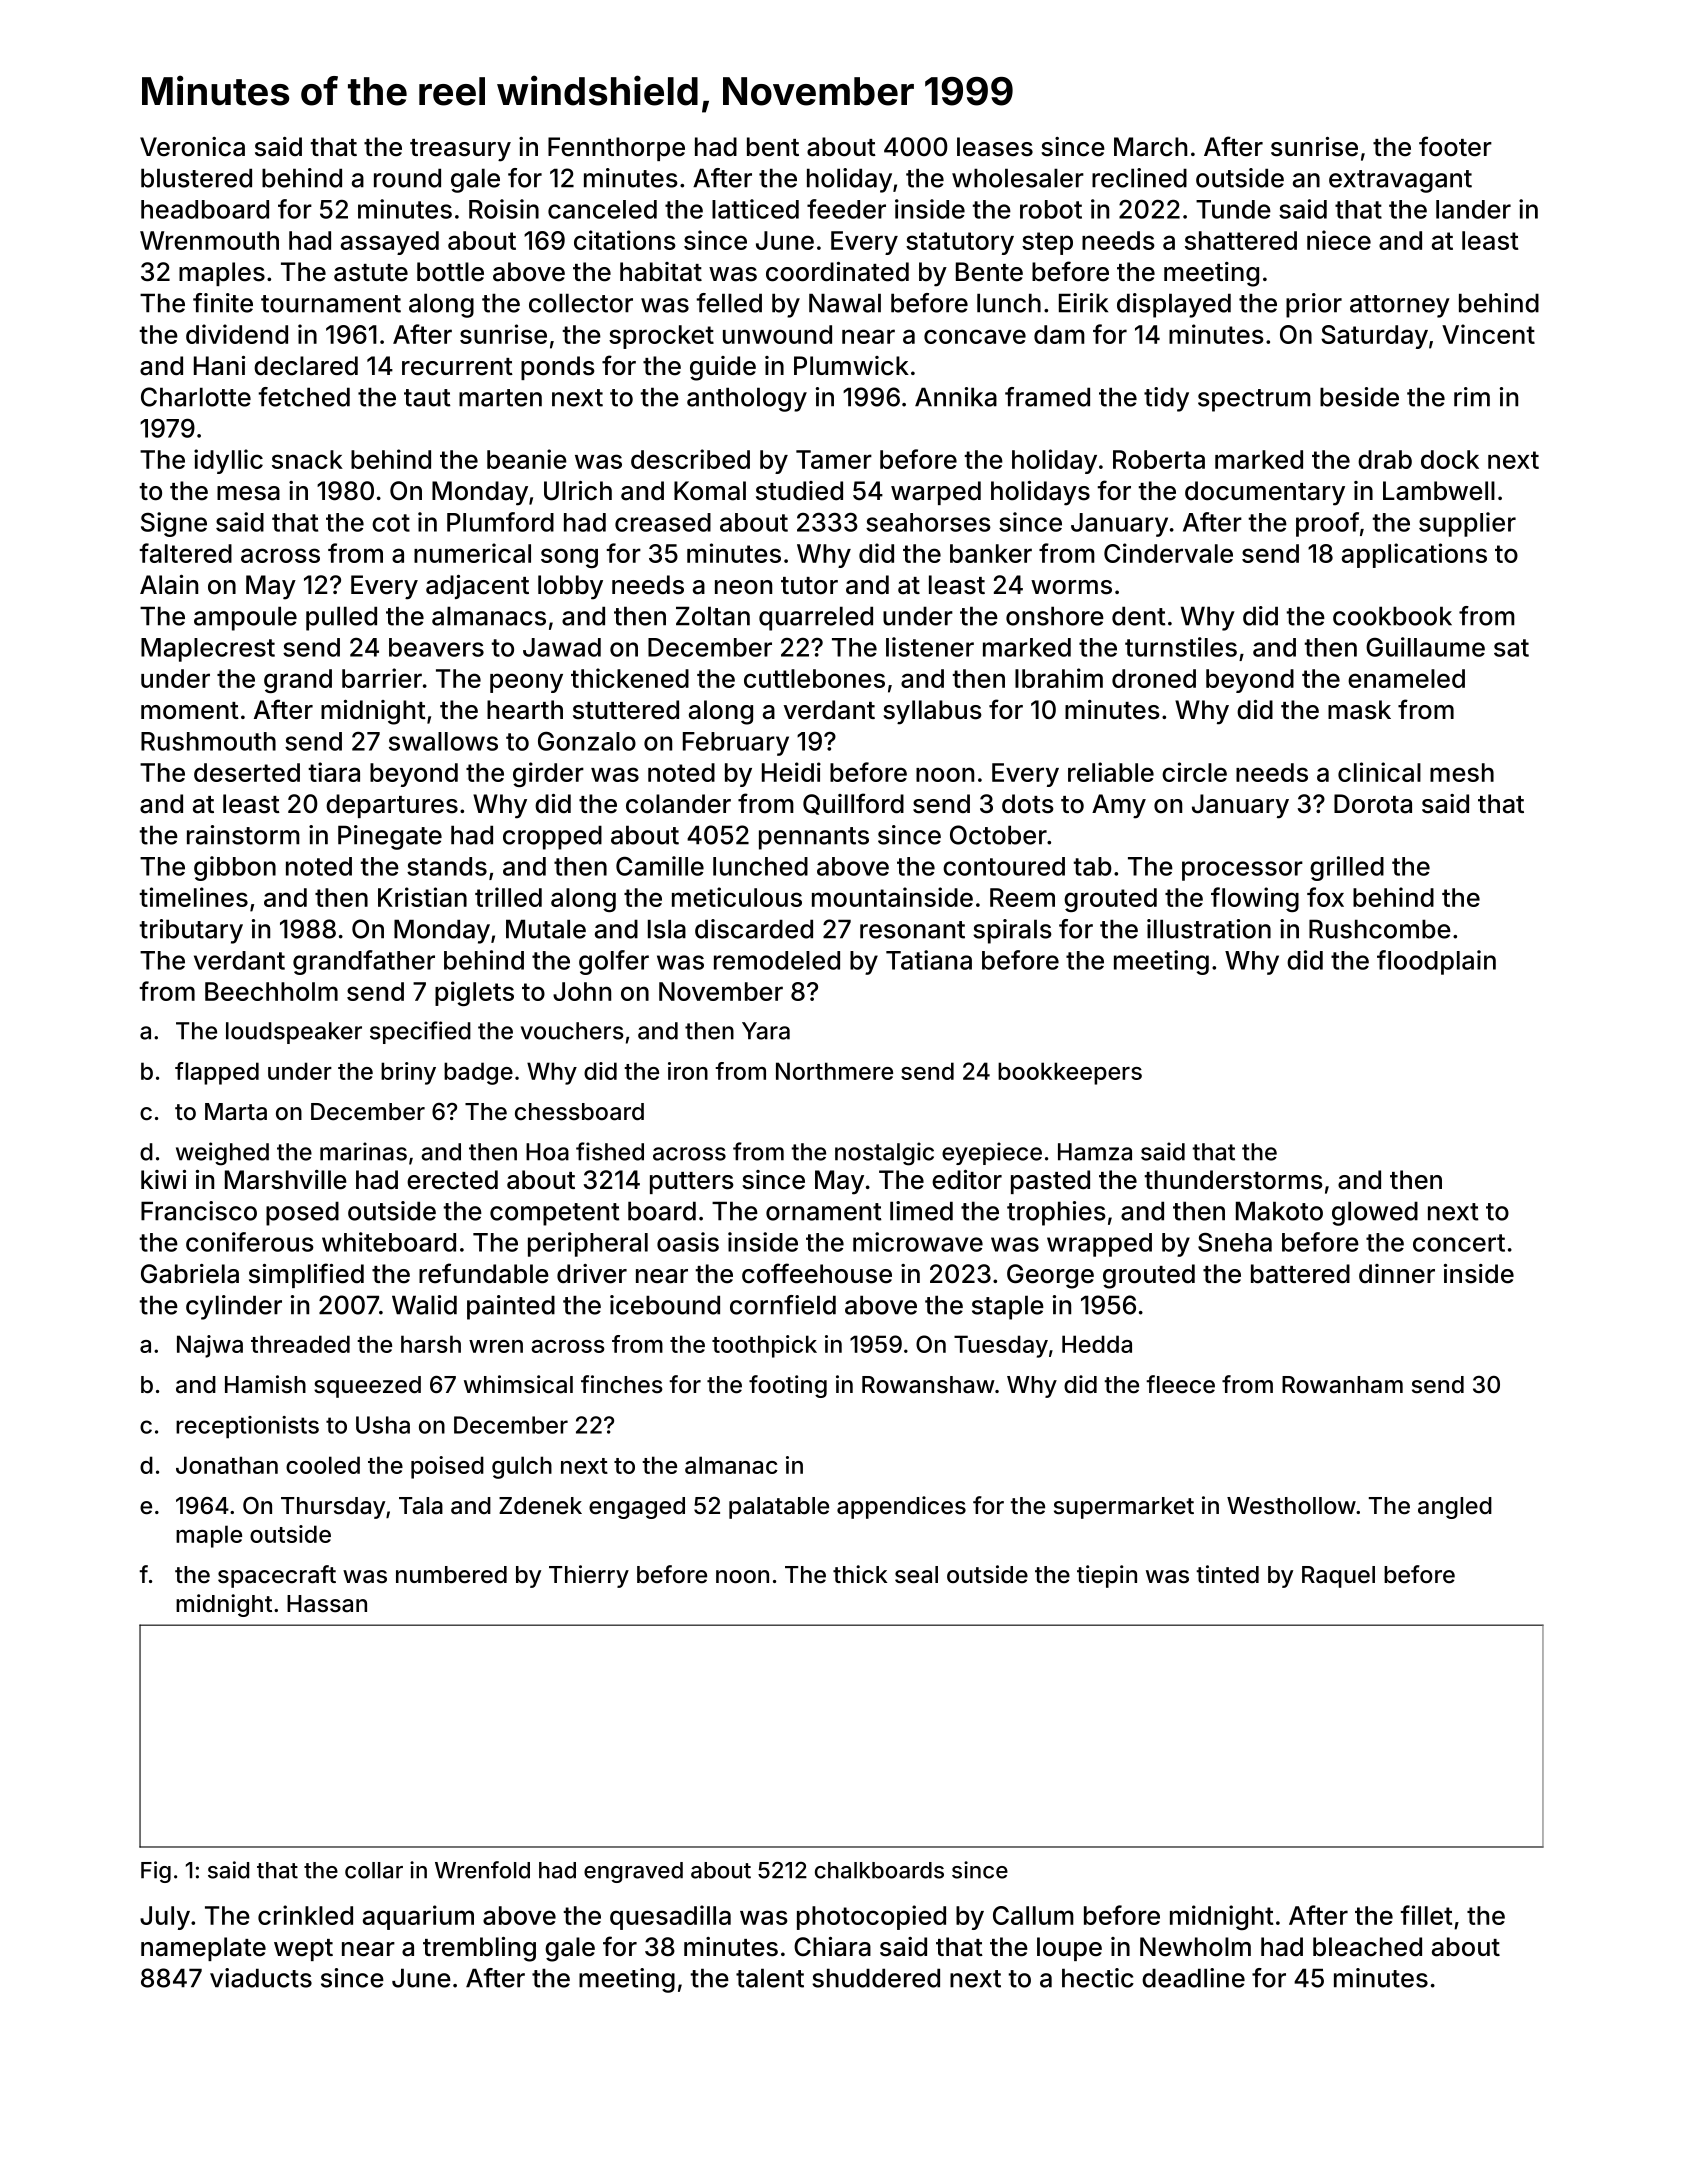 The image size is (1683, 2178). What do you see at coordinates (392, 806) in the screenshot?
I see `departures` at bounding box center [392, 806].
